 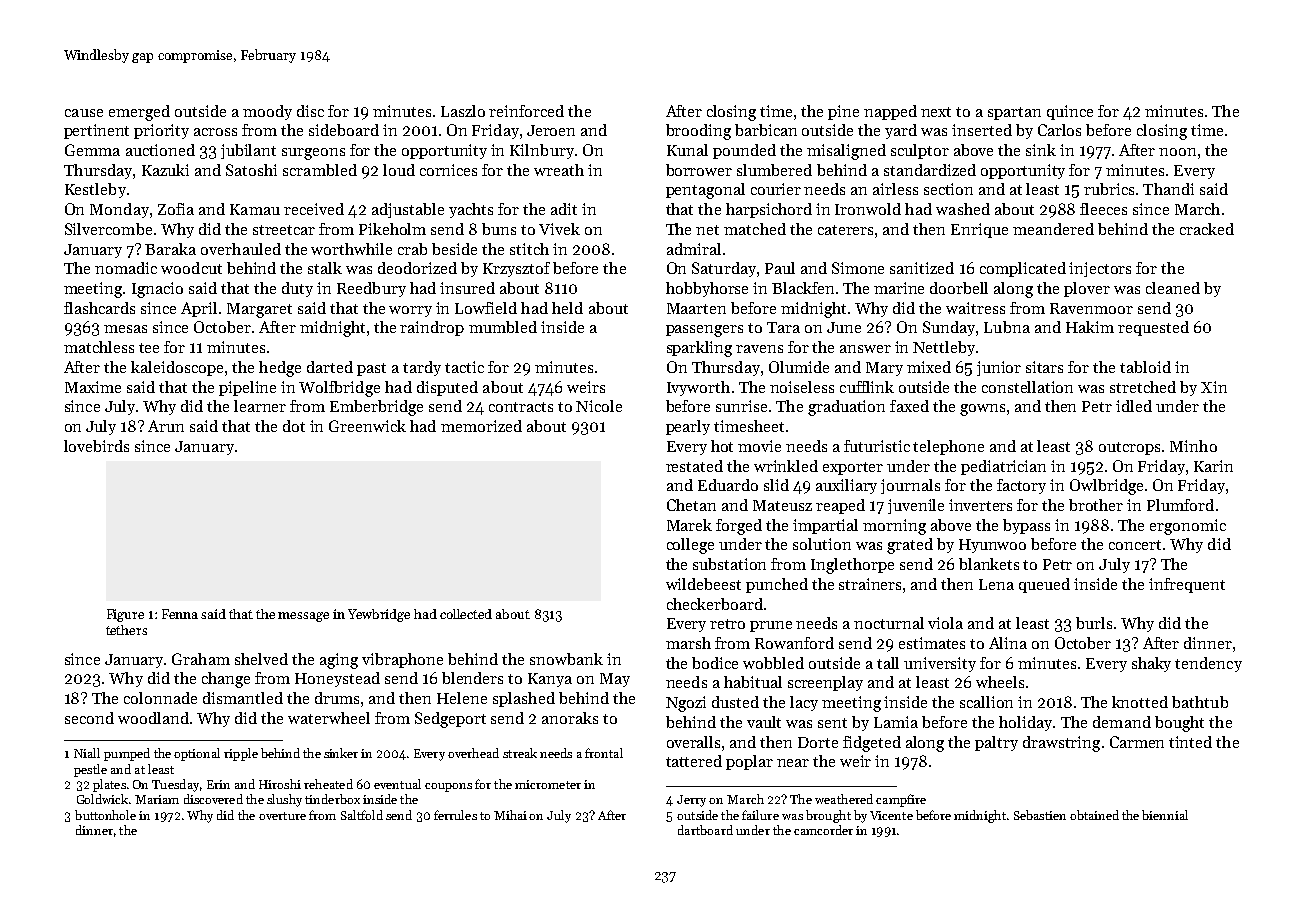 I want to click on slumbered, so click(x=774, y=170).
